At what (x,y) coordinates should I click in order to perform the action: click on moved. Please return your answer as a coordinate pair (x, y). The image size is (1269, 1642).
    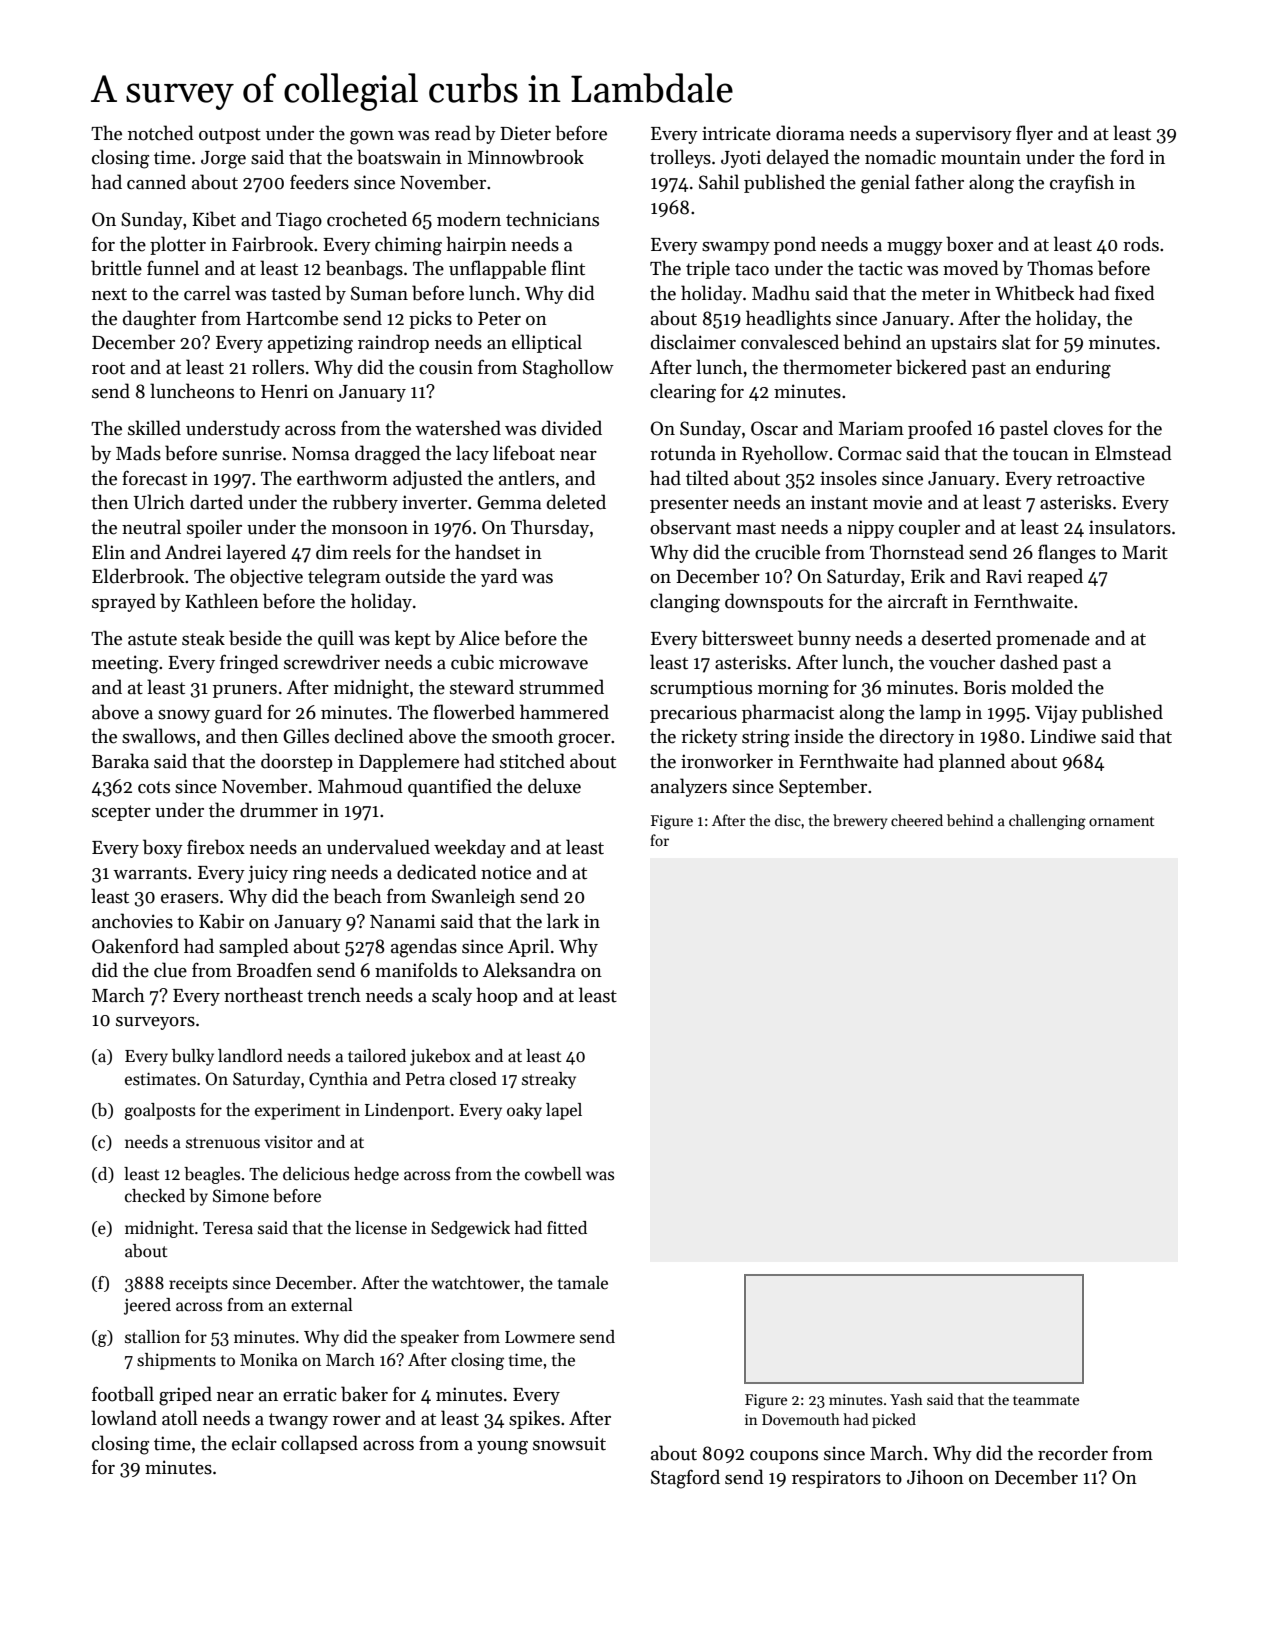
    Looking at the image, I should click on (971, 268).
